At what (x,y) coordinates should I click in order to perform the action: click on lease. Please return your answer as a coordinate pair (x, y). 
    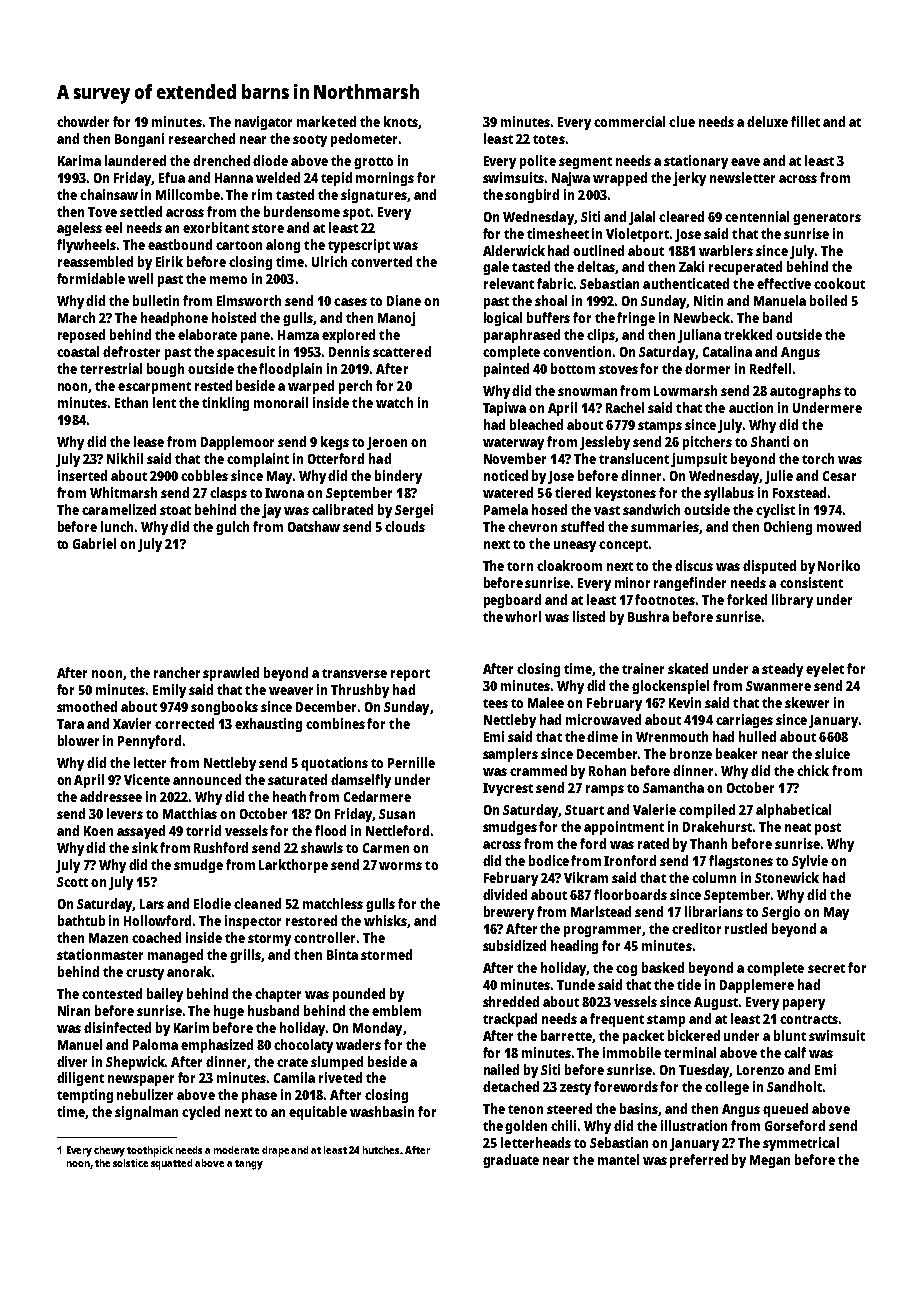
    Looking at the image, I should click on (149, 441).
